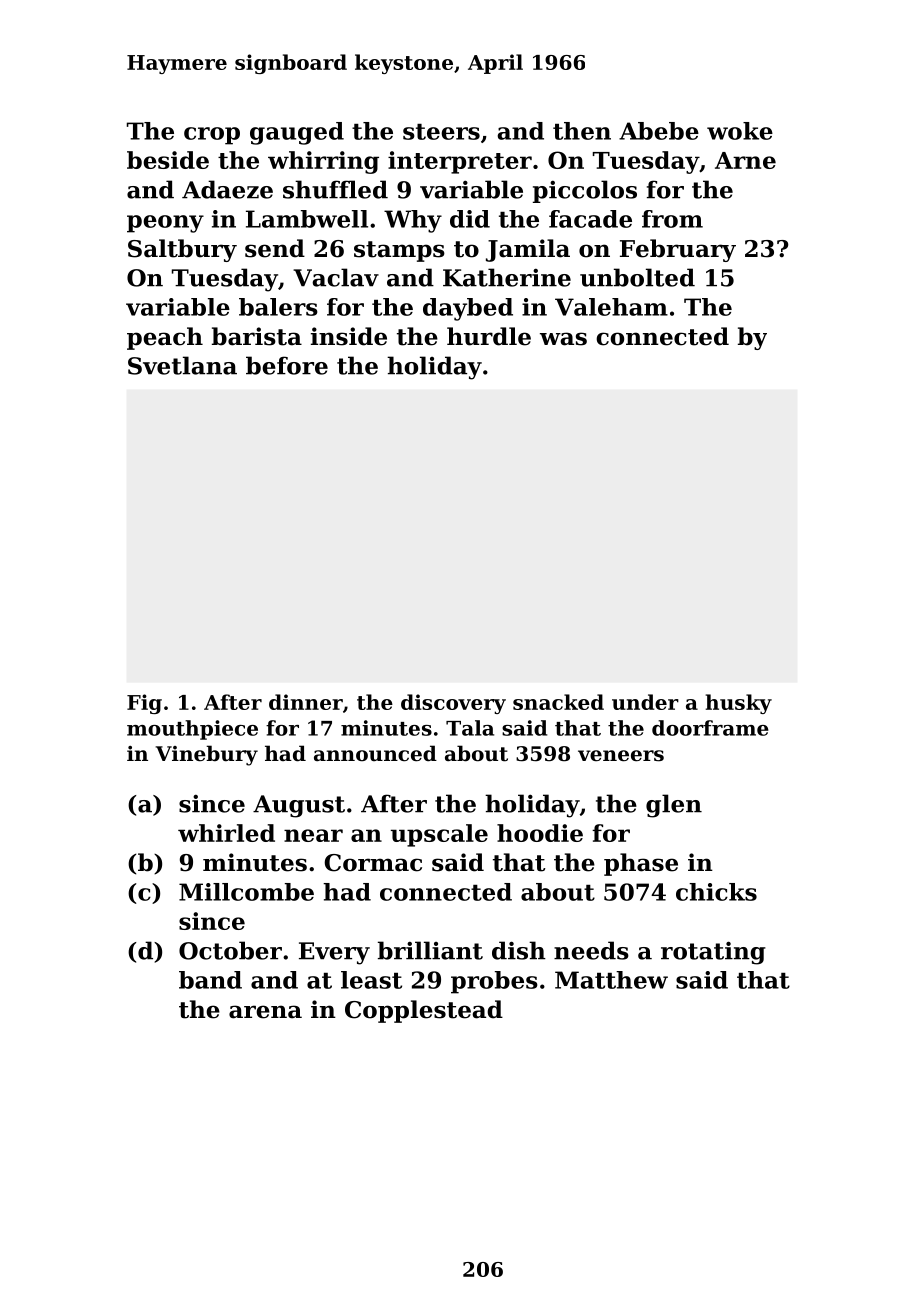 The height and width of the screenshot is (1311, 924). Describe the element at coordinates (621, 756) in the screenshot. I see `veneers` at that location.
